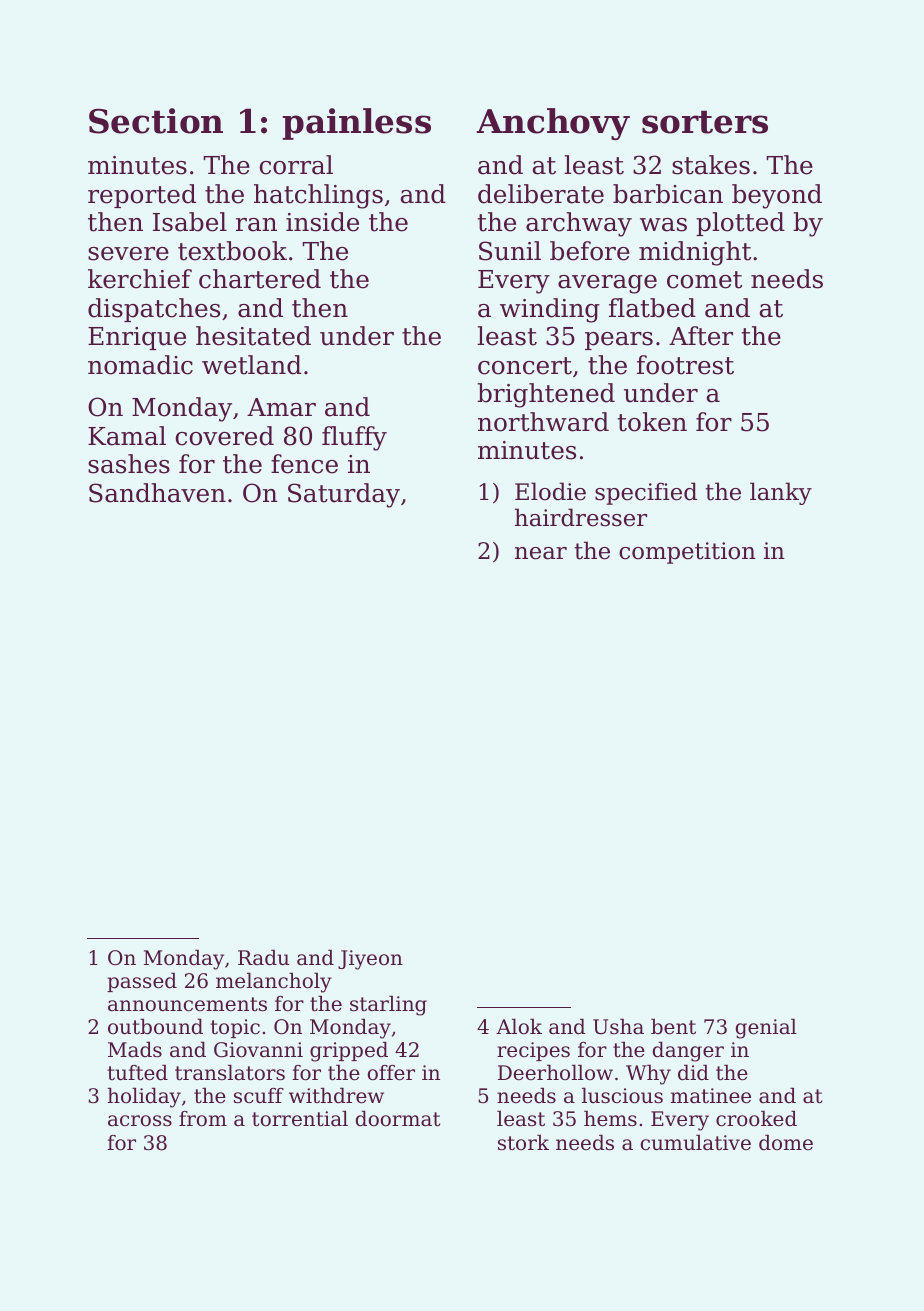 The width and height of the screenshot is (924, 1311). Describe the element at coordinates (142, 196) in the screenshot. I see `reported` at that location.
